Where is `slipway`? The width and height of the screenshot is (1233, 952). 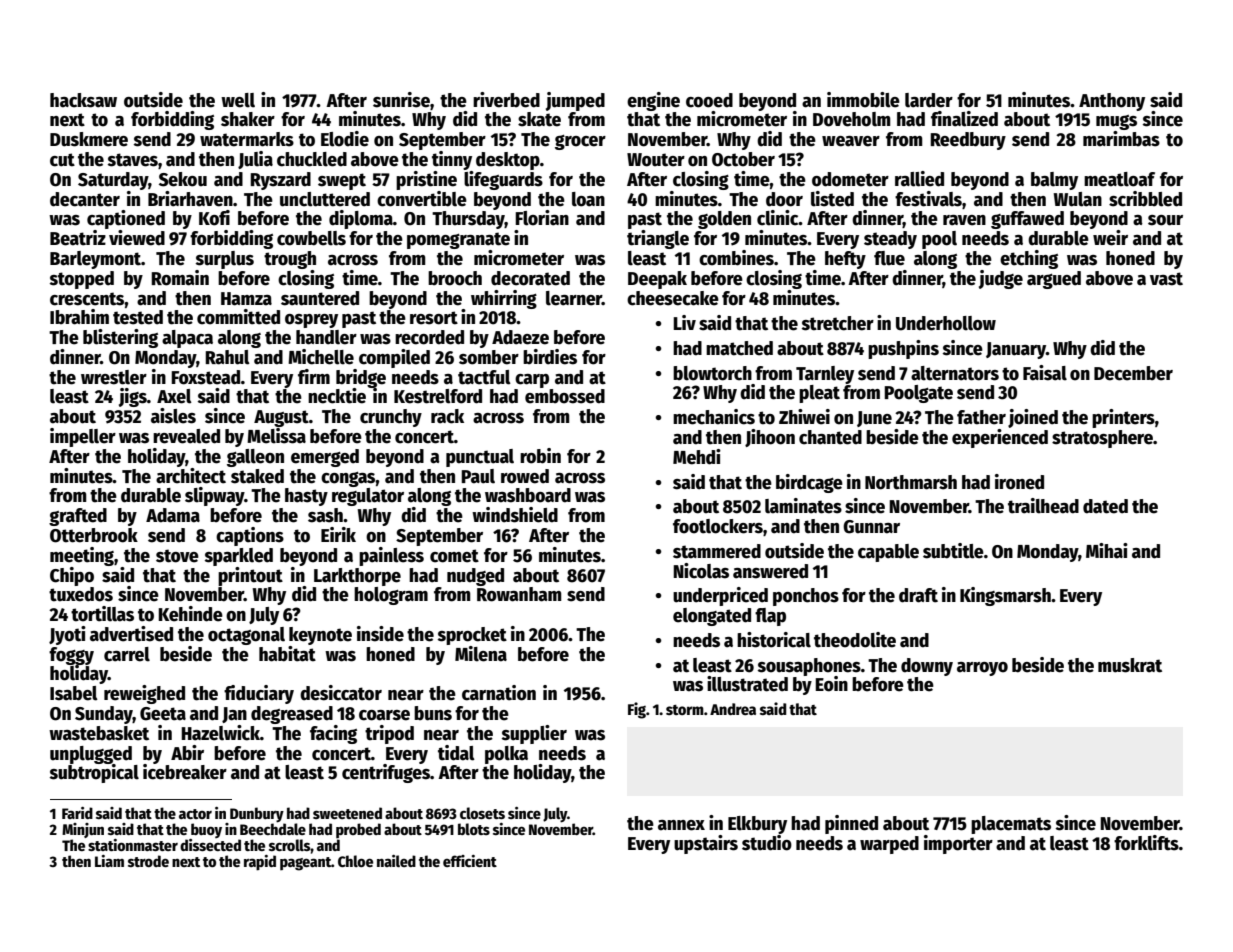 slipway is located at coordinates (214, 496).
